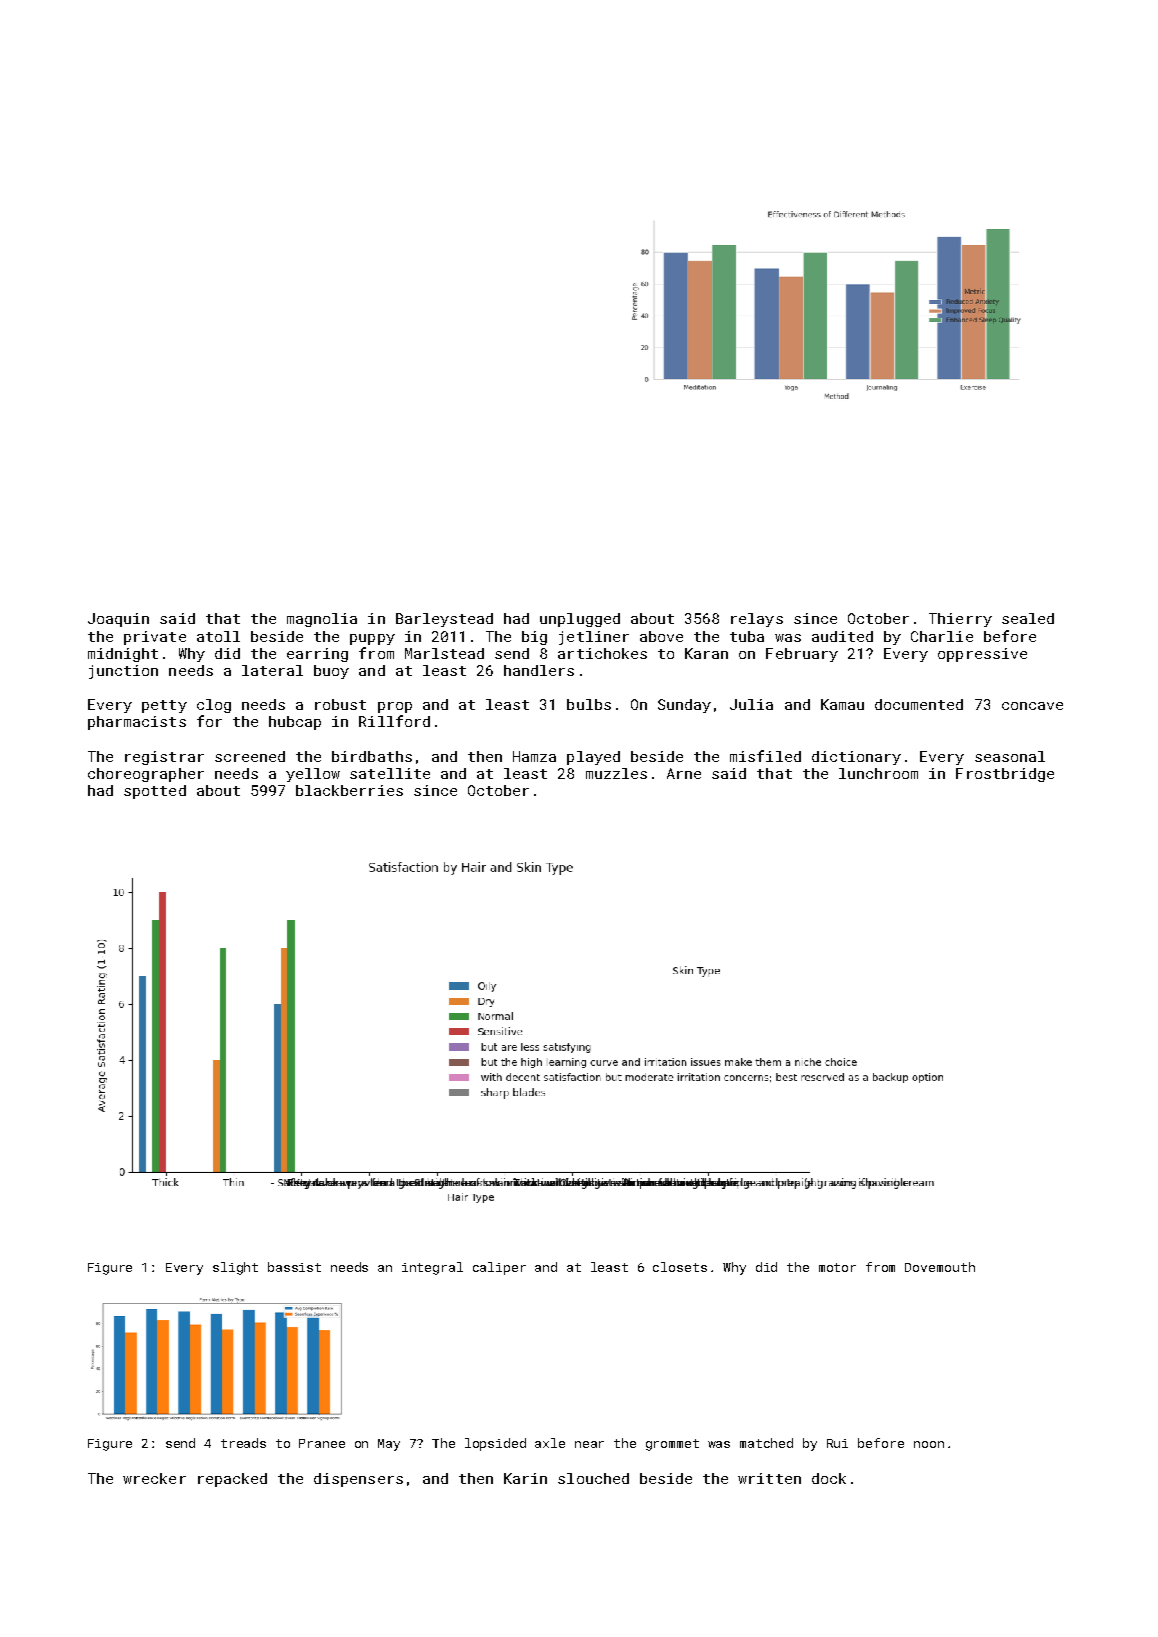 The image size is (1158, 1637). I want to click on muzzles, so click(616, 773).
